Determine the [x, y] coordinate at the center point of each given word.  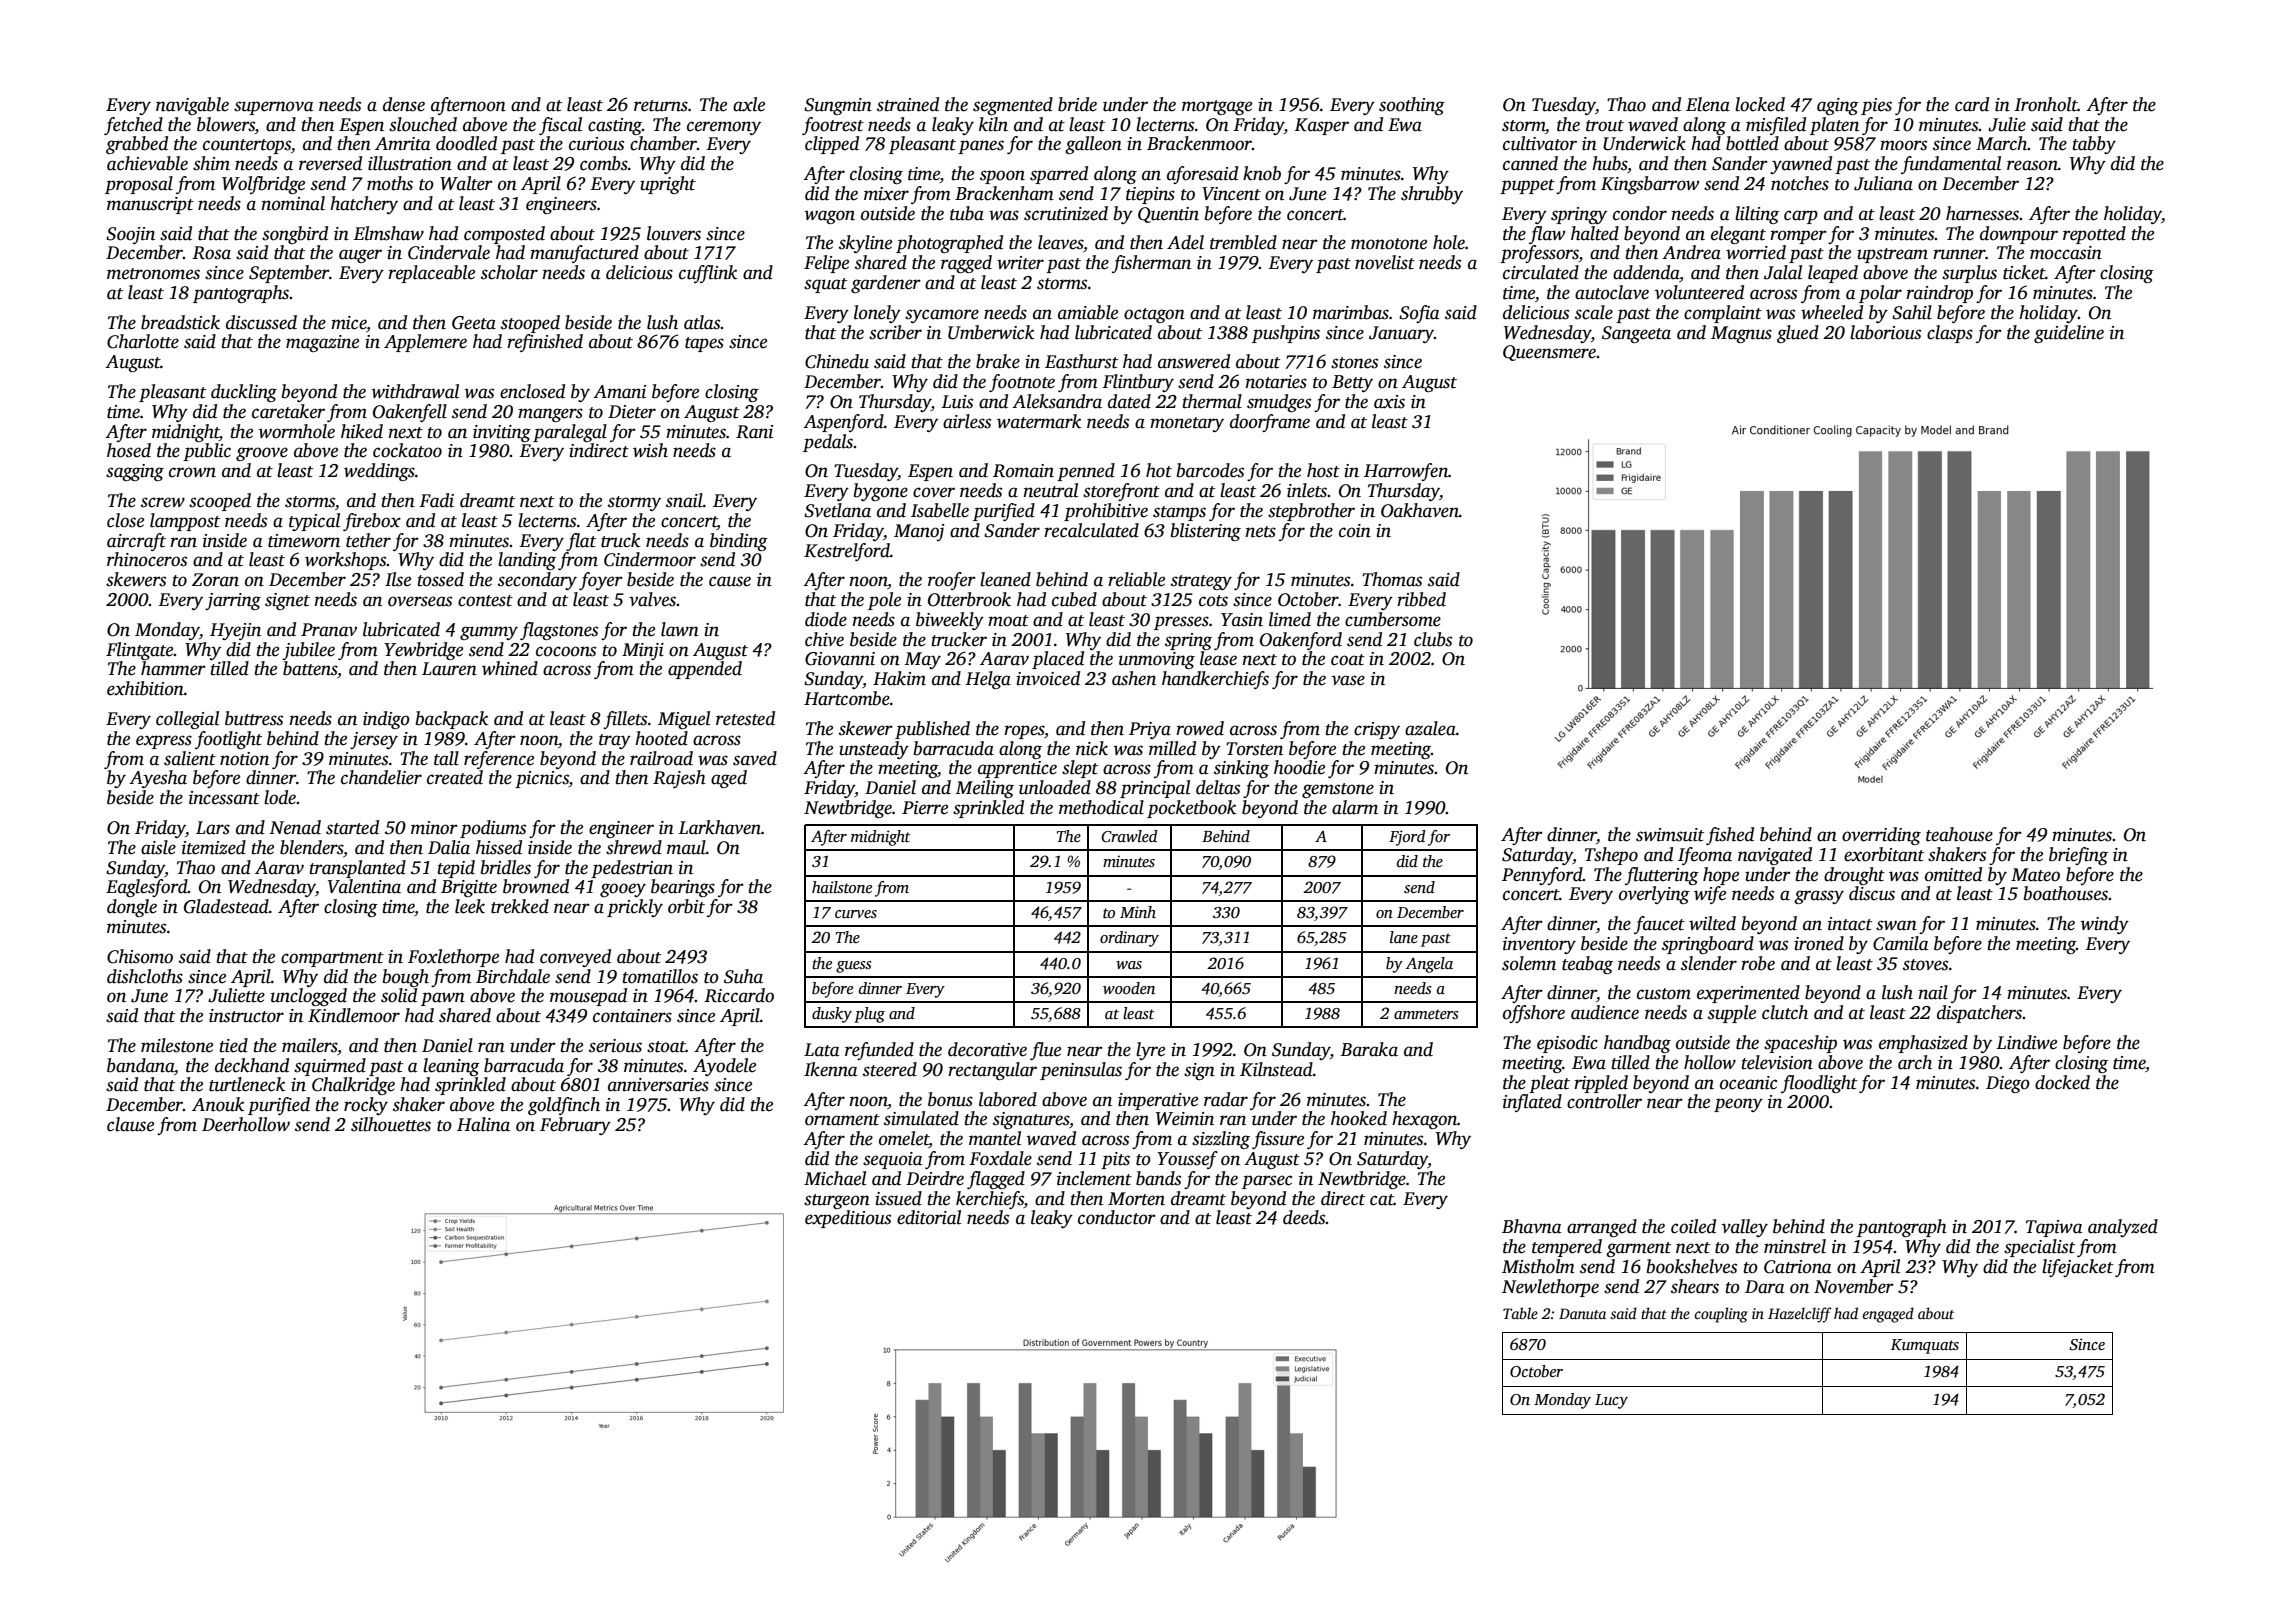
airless [967, 421]
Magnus [1741, 334]
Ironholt [2046, 104]
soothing [1412, 106]
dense [404, 104]
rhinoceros [147, 559]
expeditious [848, 1219]
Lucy [1611, 1401]
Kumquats [1925, 1346]
